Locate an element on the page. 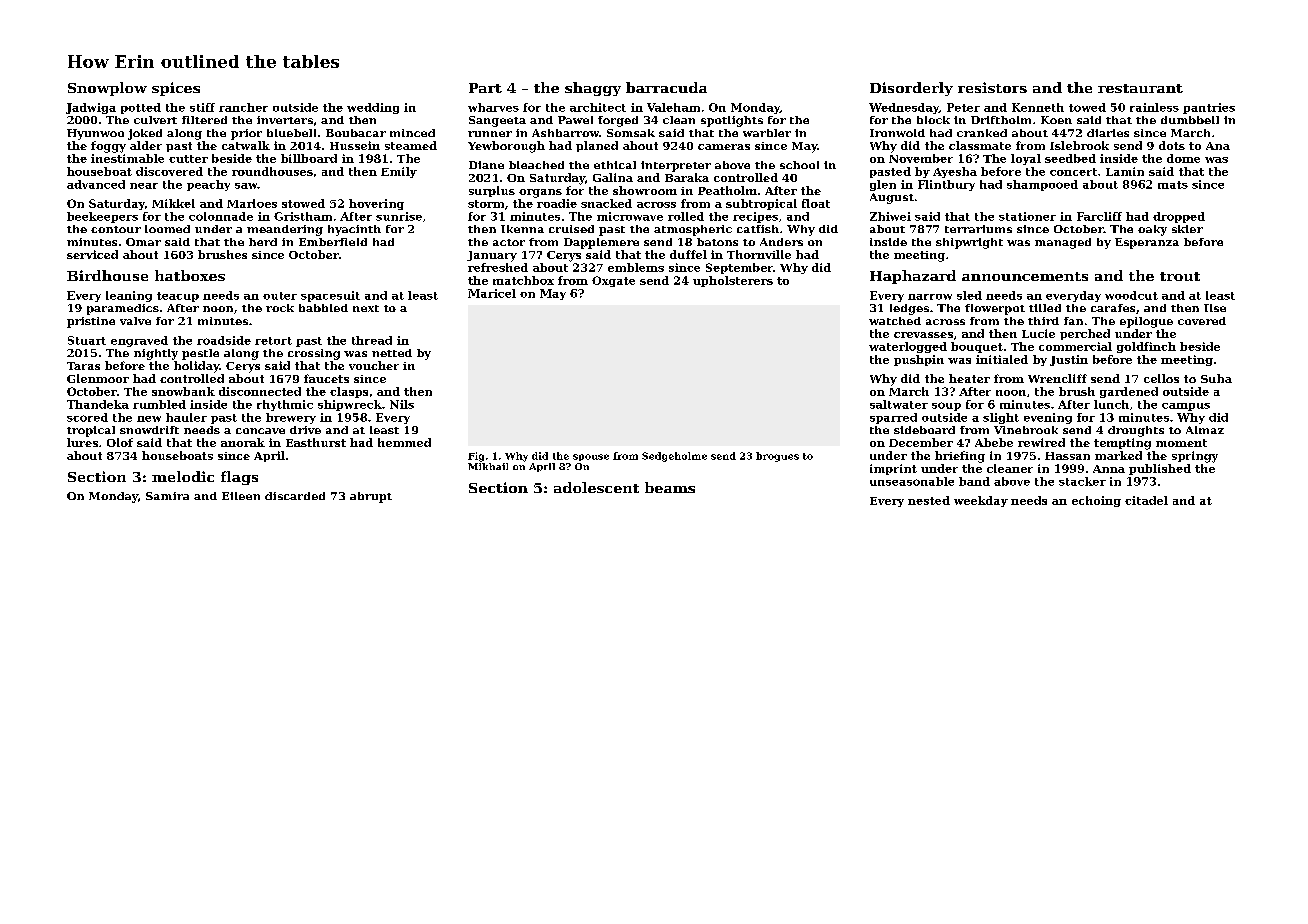 The height and width of the image is (924, 1308). managed is located at coordinates (1063, 243).
